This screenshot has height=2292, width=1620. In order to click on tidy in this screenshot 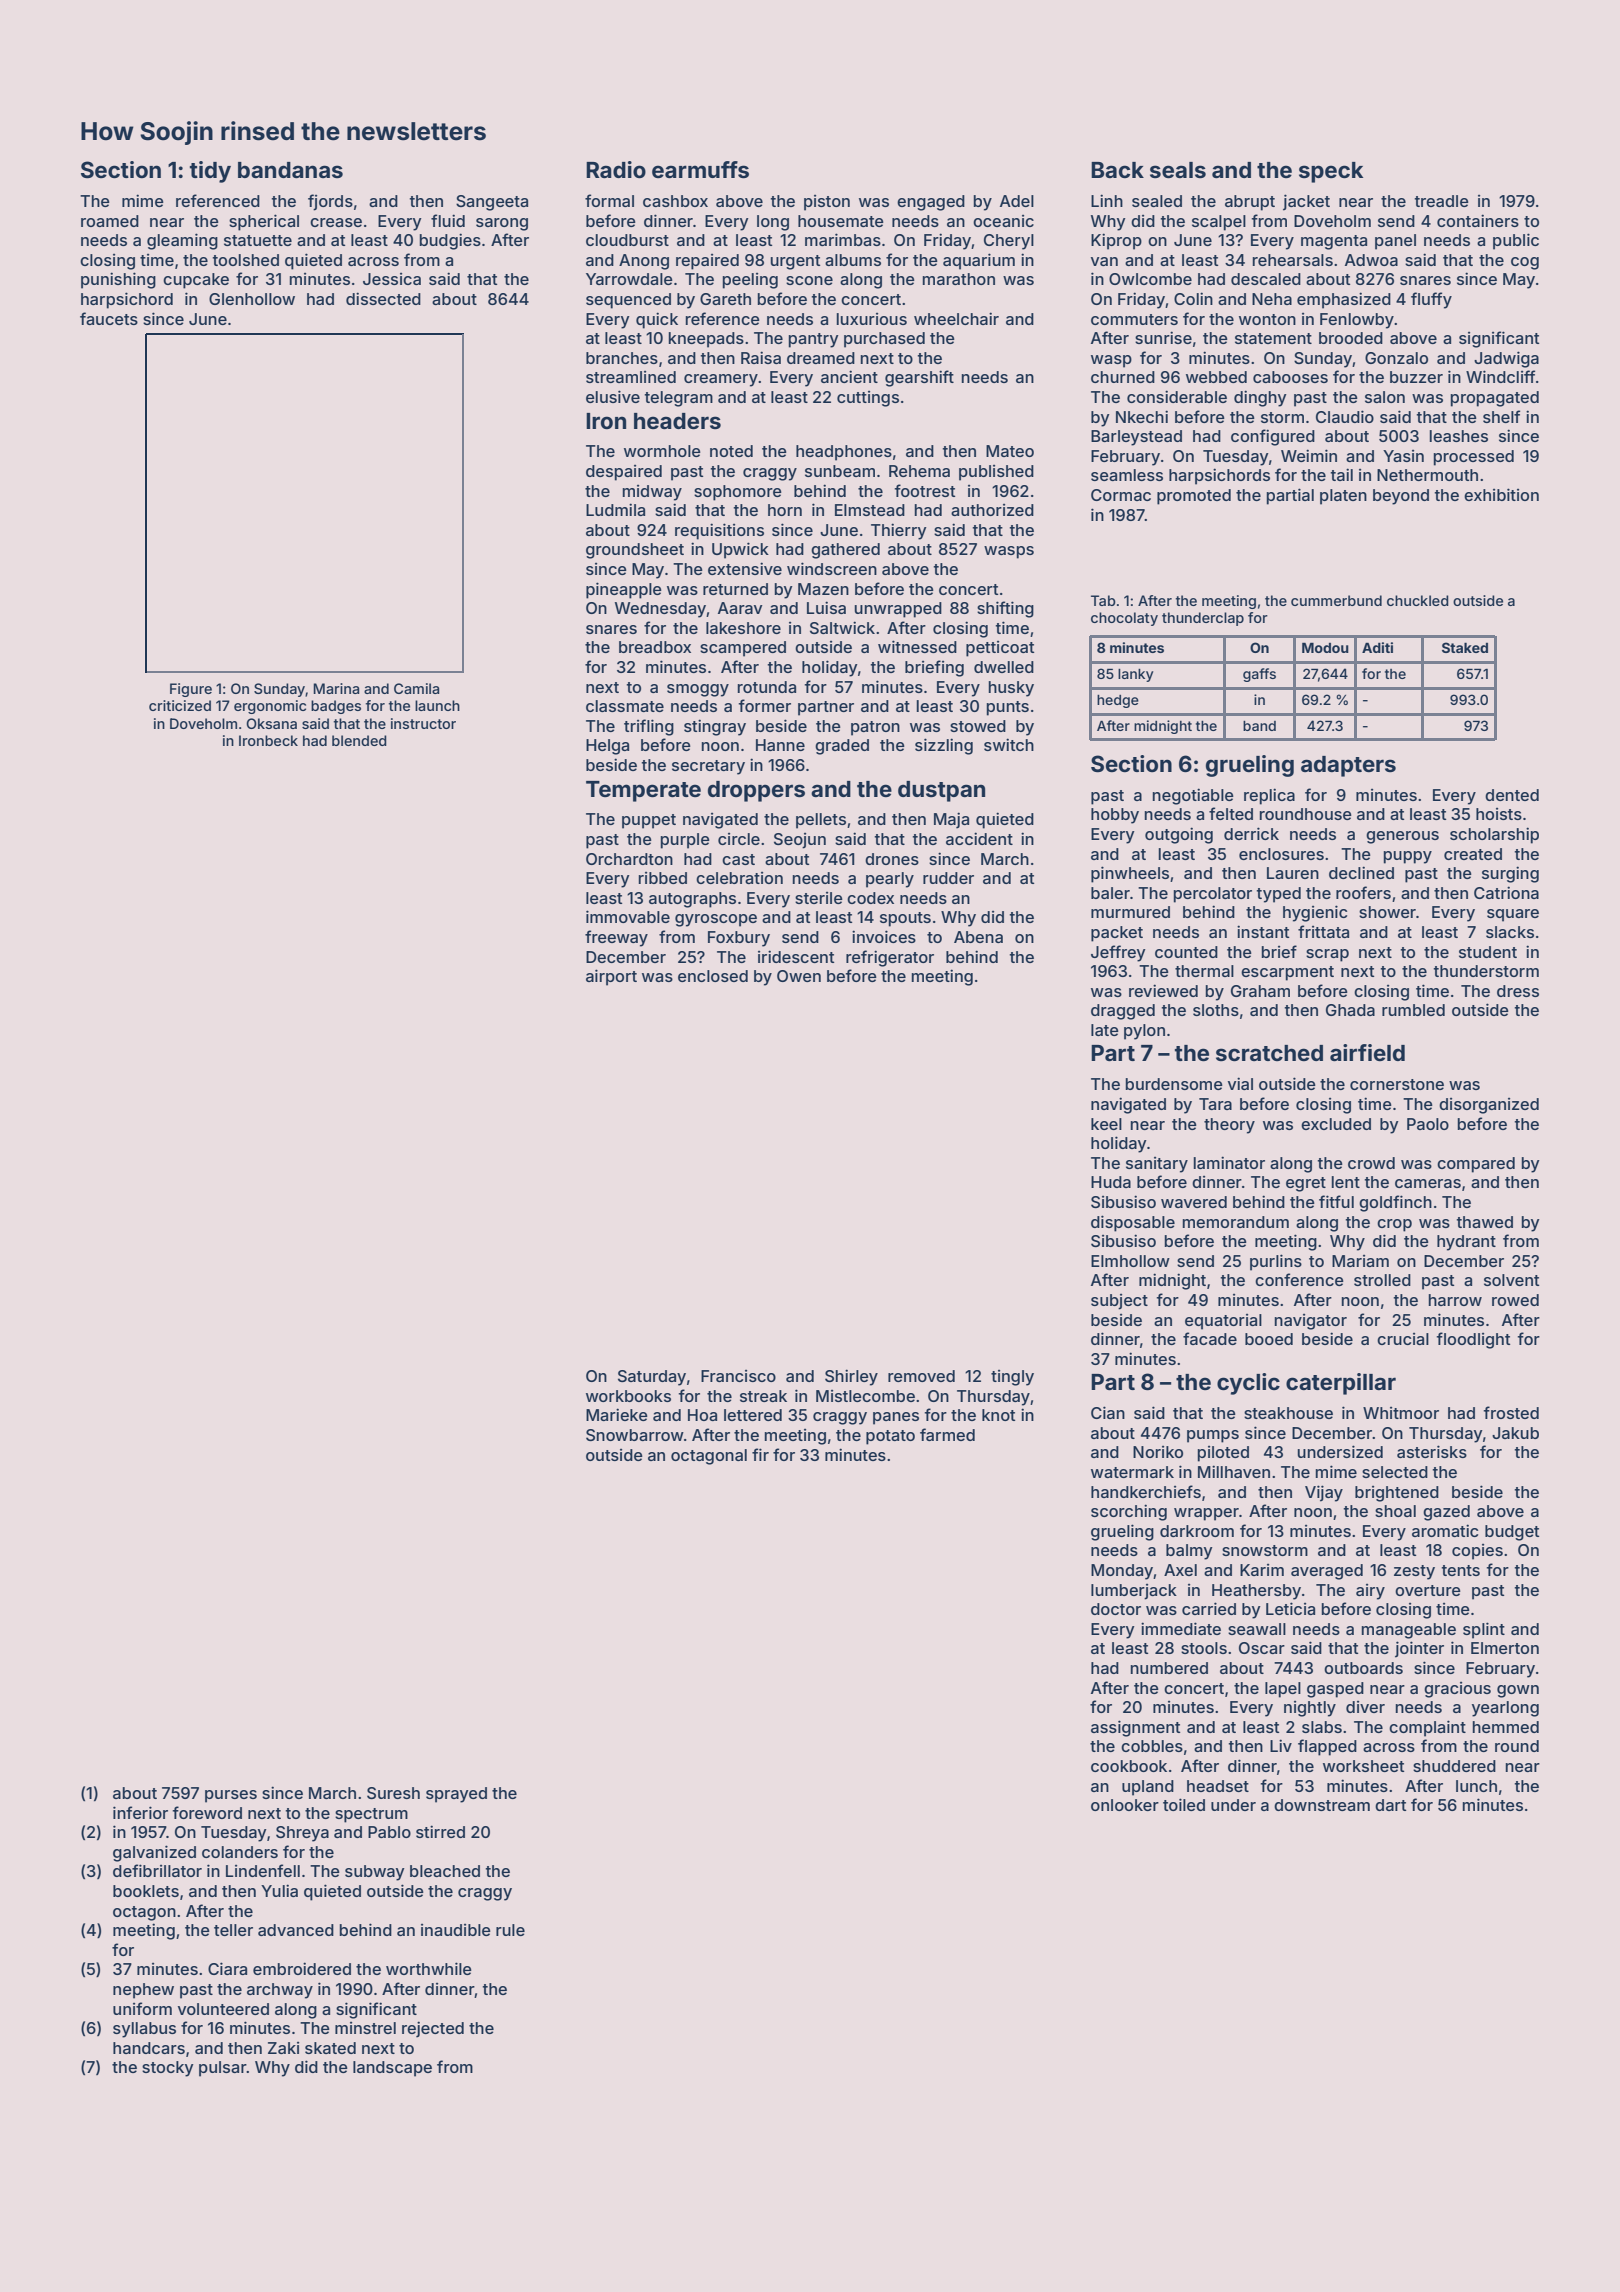, I will do `click(210, 172)`.
